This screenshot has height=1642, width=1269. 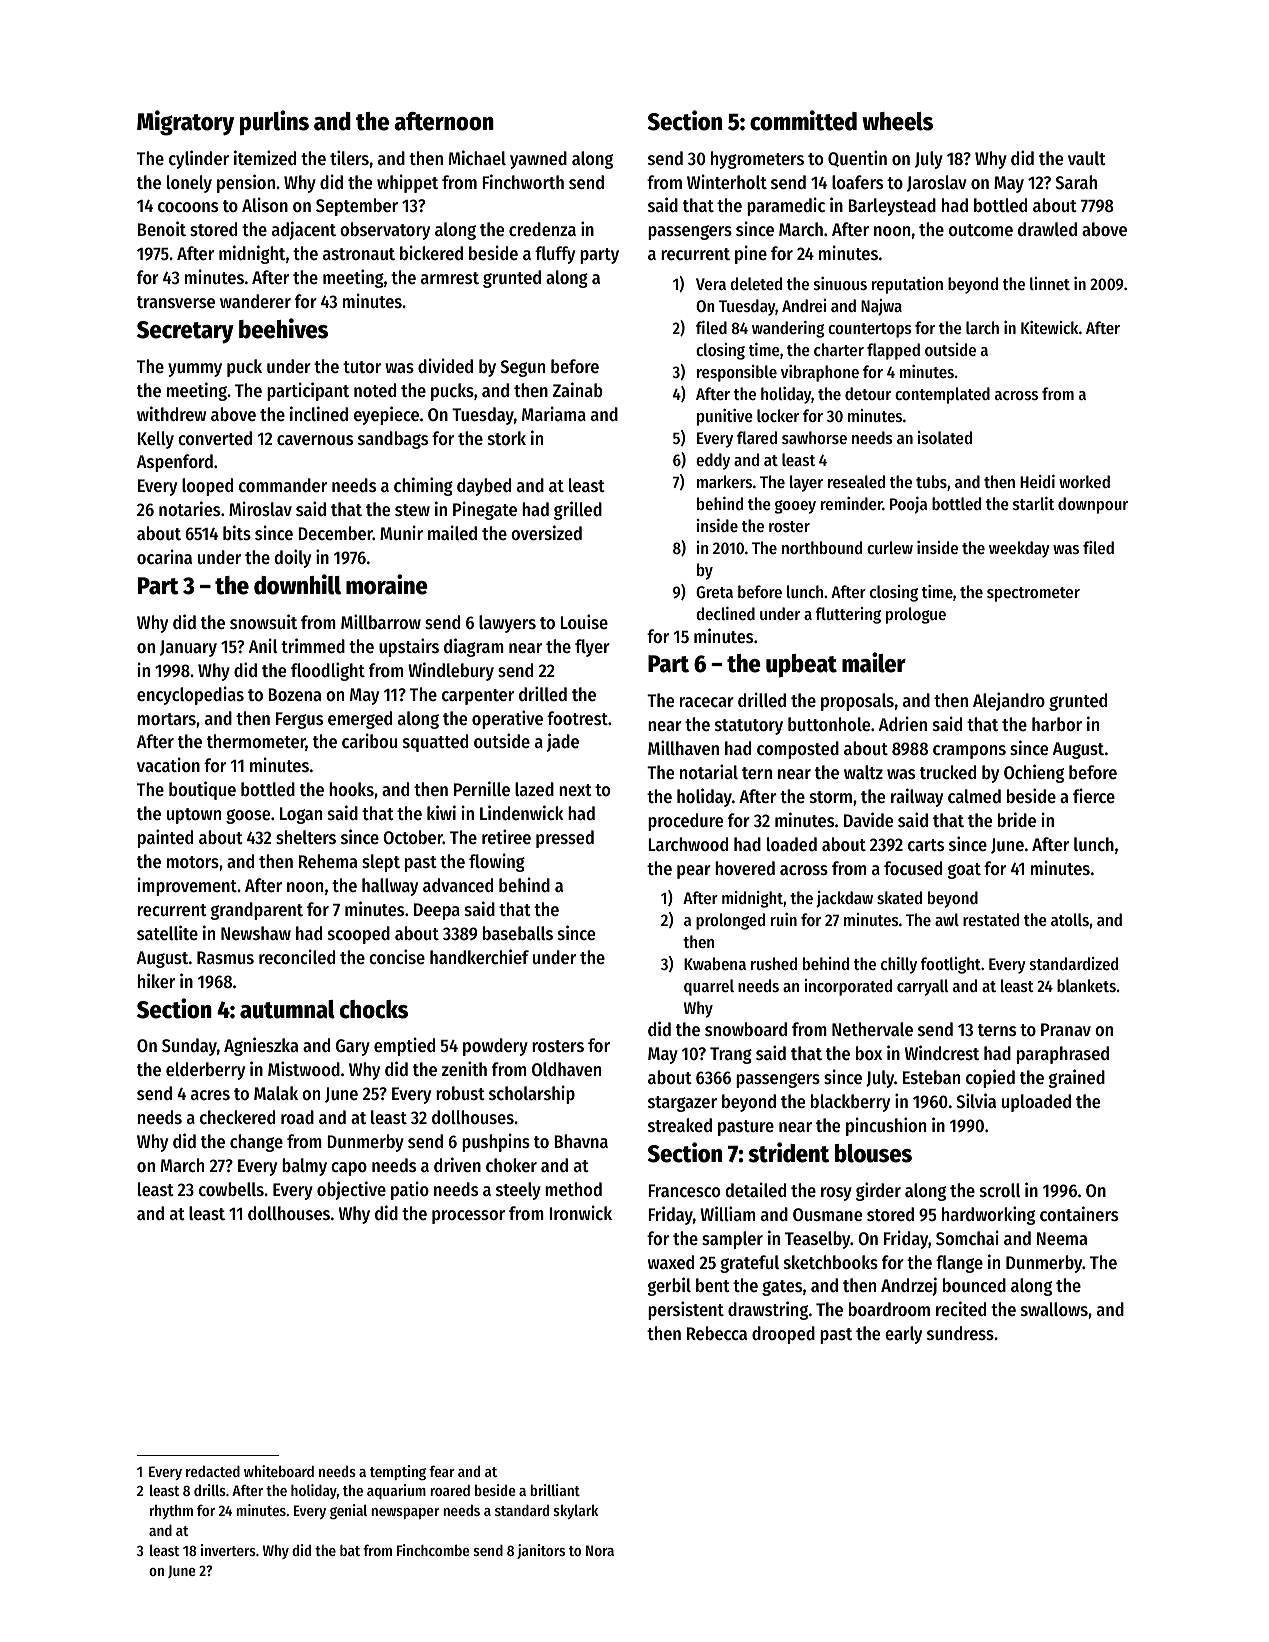 What do you see at coordinates (863, 772) in the screenshot?
I see `waltz` at bounding box center [863, 772].
